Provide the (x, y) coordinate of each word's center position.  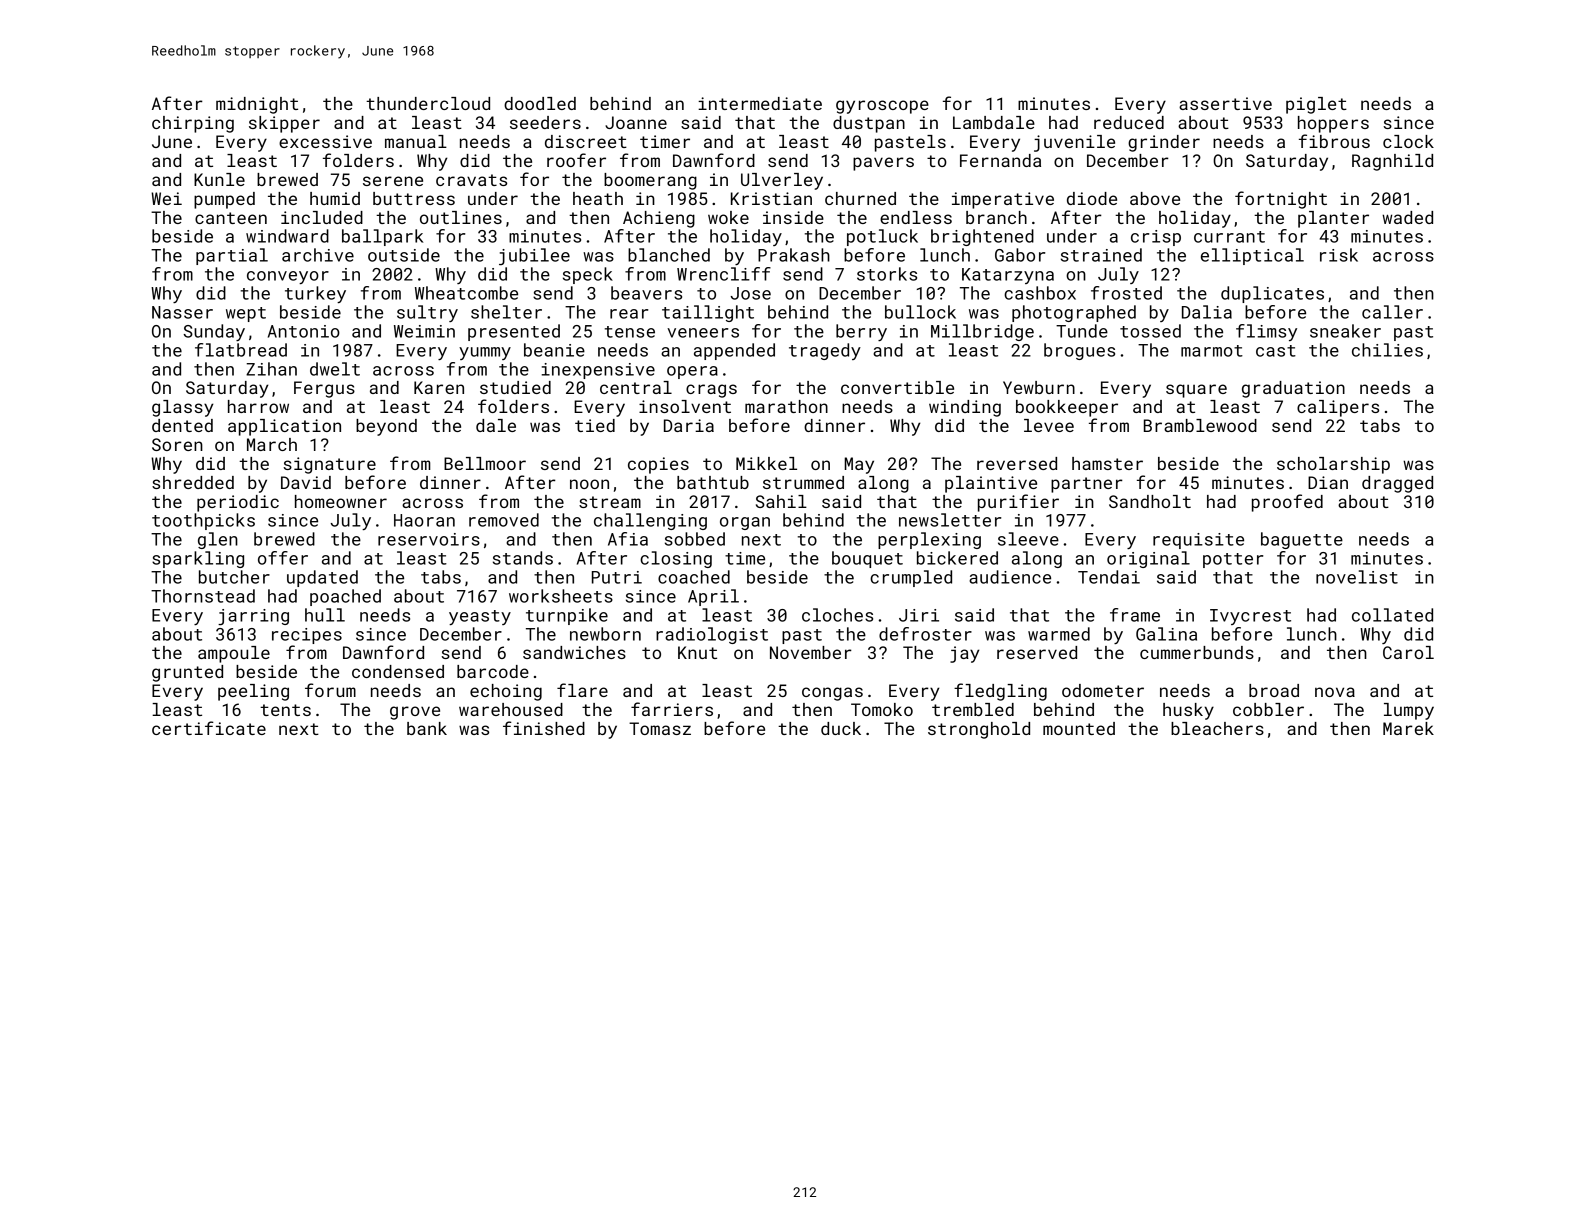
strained (1101, 255)
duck (841, 728)
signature (329, 465)
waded (1407, 217)
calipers (1338, 408)
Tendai (1109, 577)
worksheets (561, 596)
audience (1010, 577)
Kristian (771, 198)
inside (793, 217)
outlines (461, 217)
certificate (209, 728)
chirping (193, 124)
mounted (1079, 728)
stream (610, 502)
